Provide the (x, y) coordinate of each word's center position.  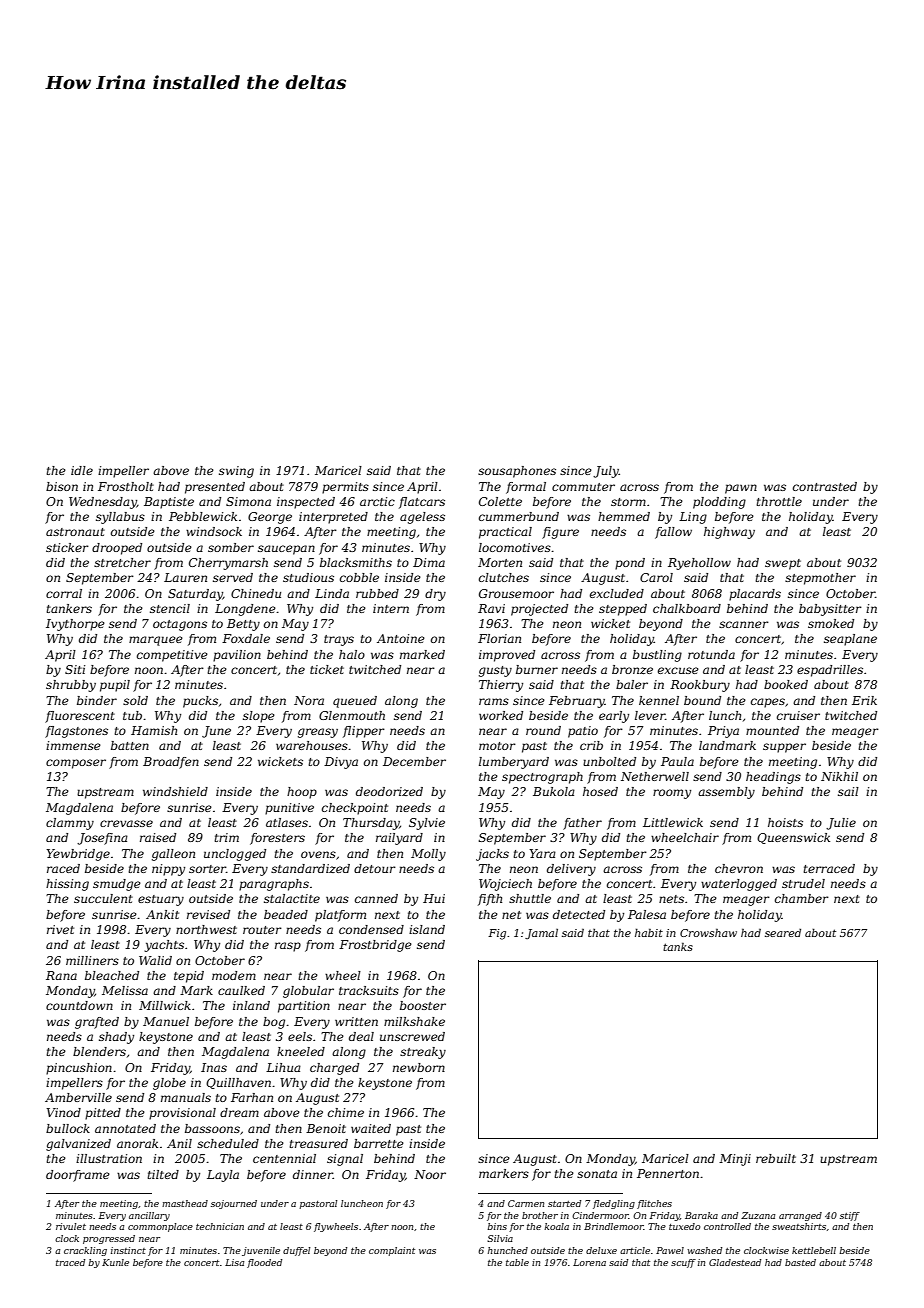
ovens (318, 854)
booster (423, 1005)
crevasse (126, 823)
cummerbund (519, 516)
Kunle (115, 1262)
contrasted (825, 486)
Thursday (371, 824)
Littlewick (673, 822)
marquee (156, 641)
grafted (97, 1023)
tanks (678, 946)
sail (848, 791)
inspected (306, 503)
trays (339, 640)
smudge (117, 885)
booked (786, 684)
